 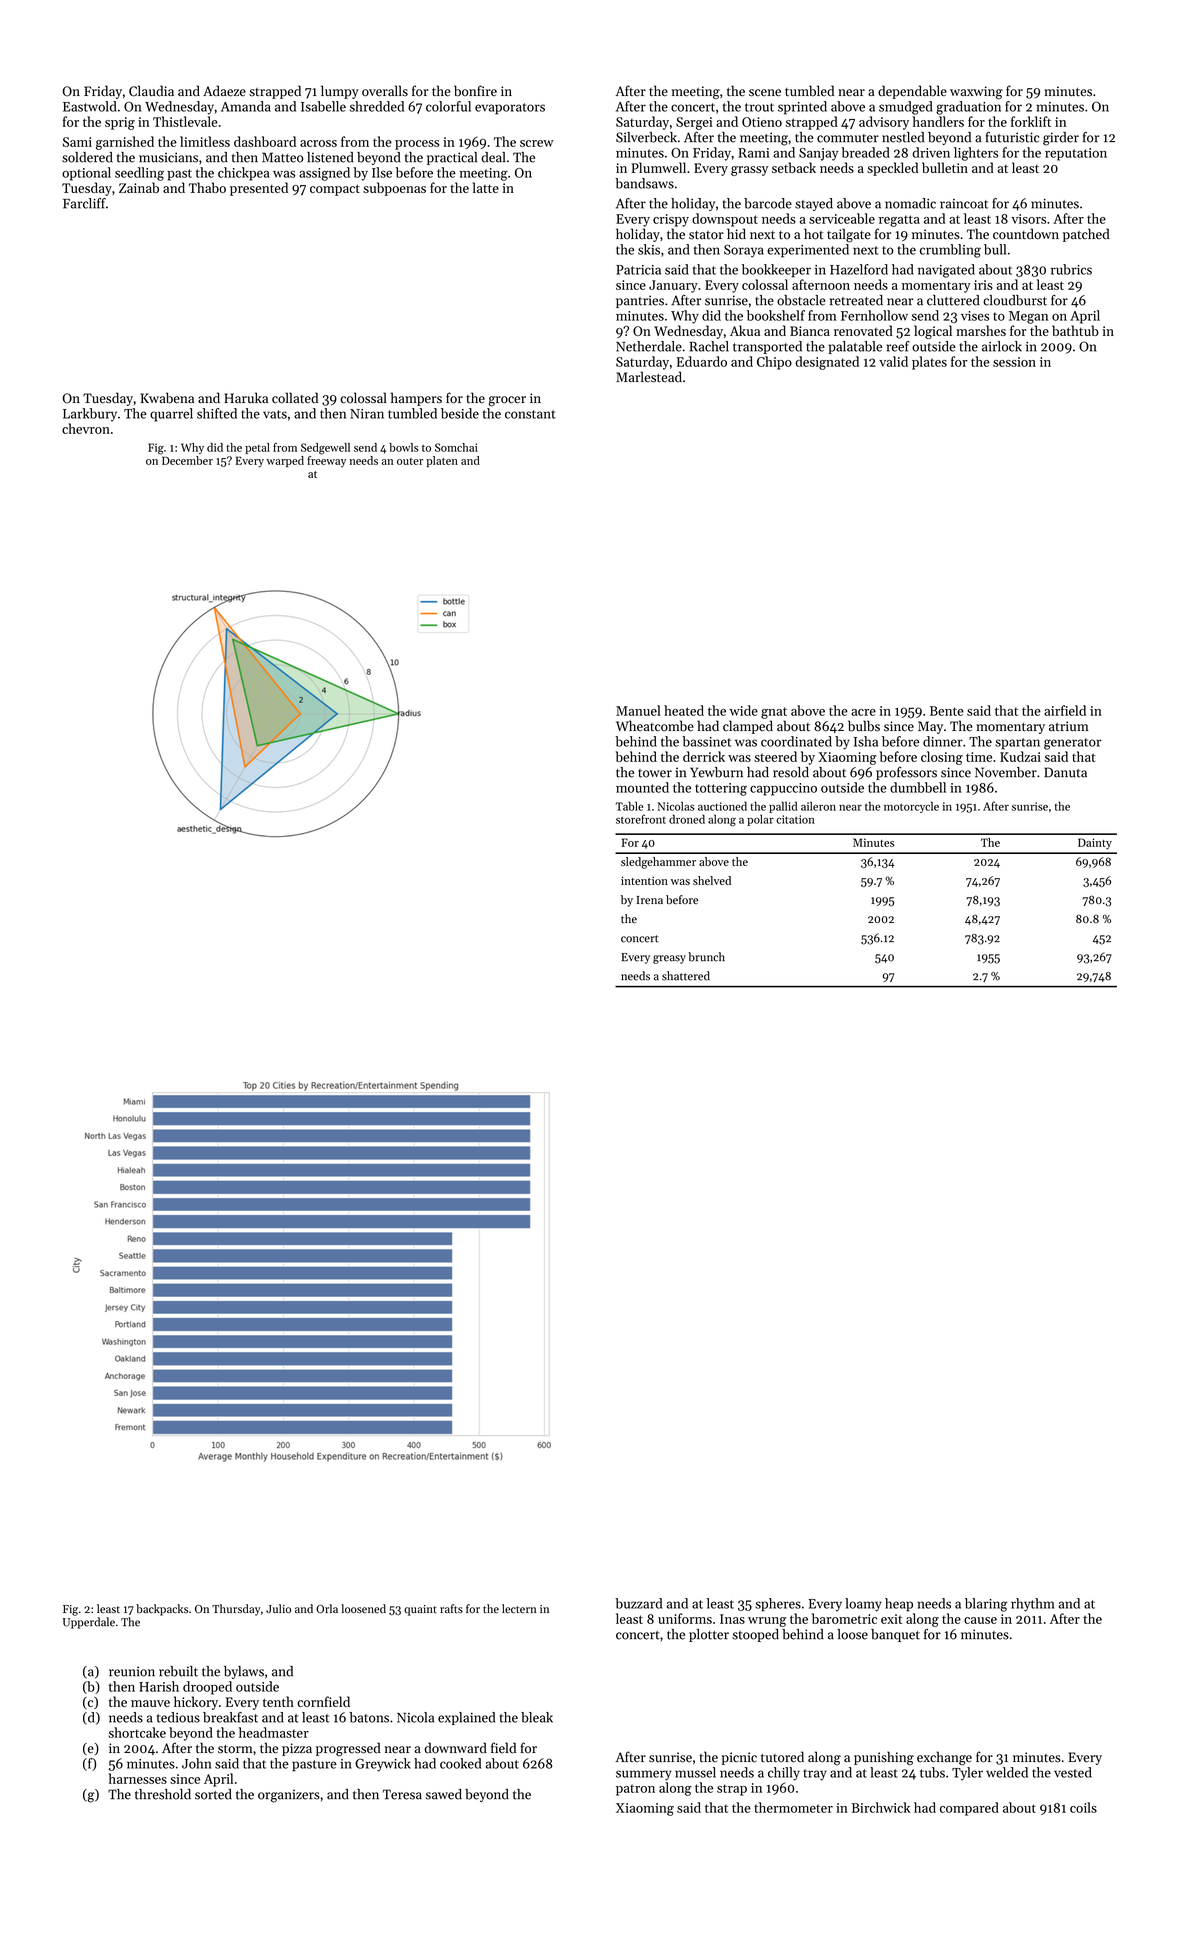 What do you see at coordinates (753, 153) in the screenshot?
I see `Rami` at bounding box center [753, 153].
